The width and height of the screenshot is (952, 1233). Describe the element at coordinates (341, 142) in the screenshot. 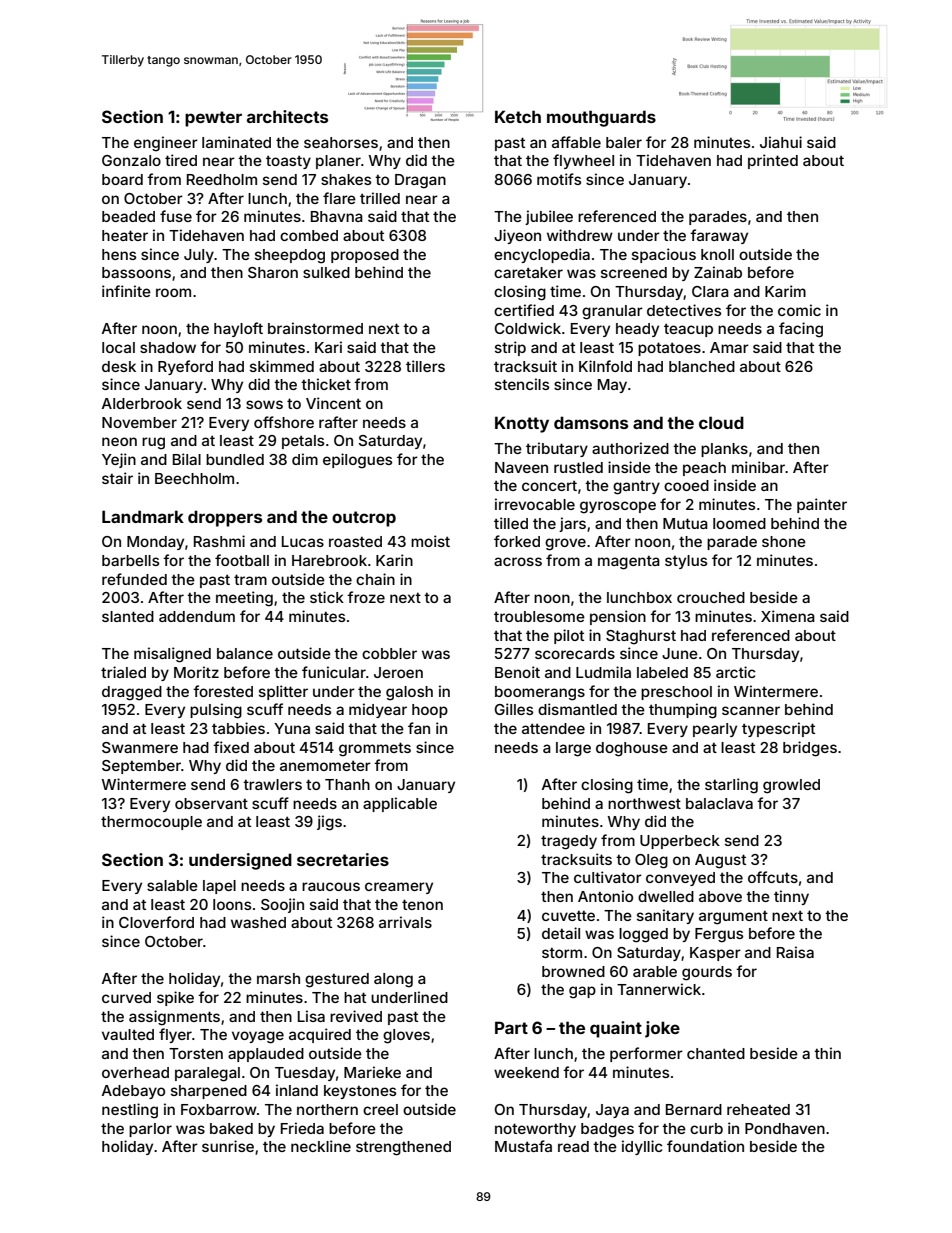

I see `seahorses` at that location.
